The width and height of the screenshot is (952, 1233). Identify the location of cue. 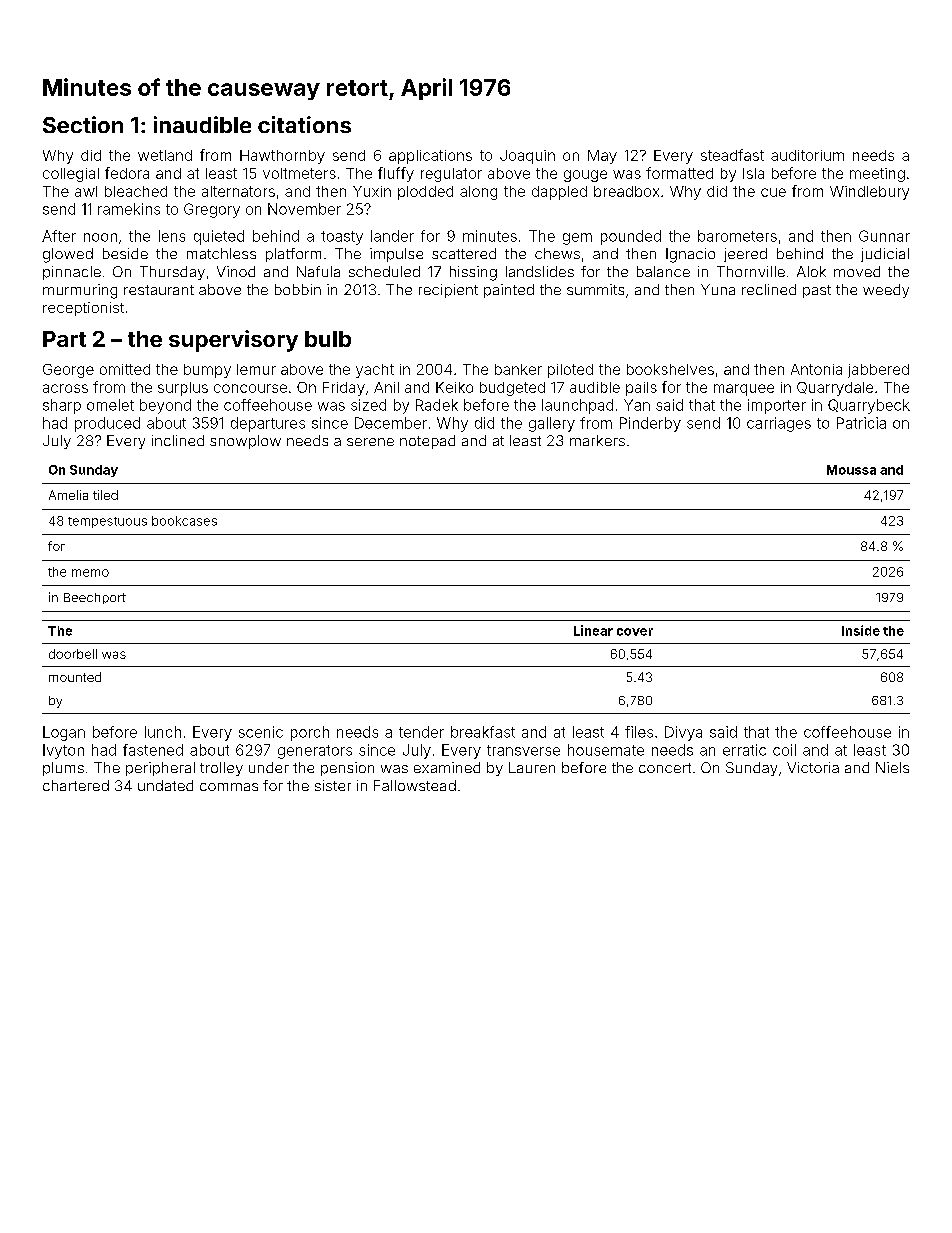
(773, 192).
